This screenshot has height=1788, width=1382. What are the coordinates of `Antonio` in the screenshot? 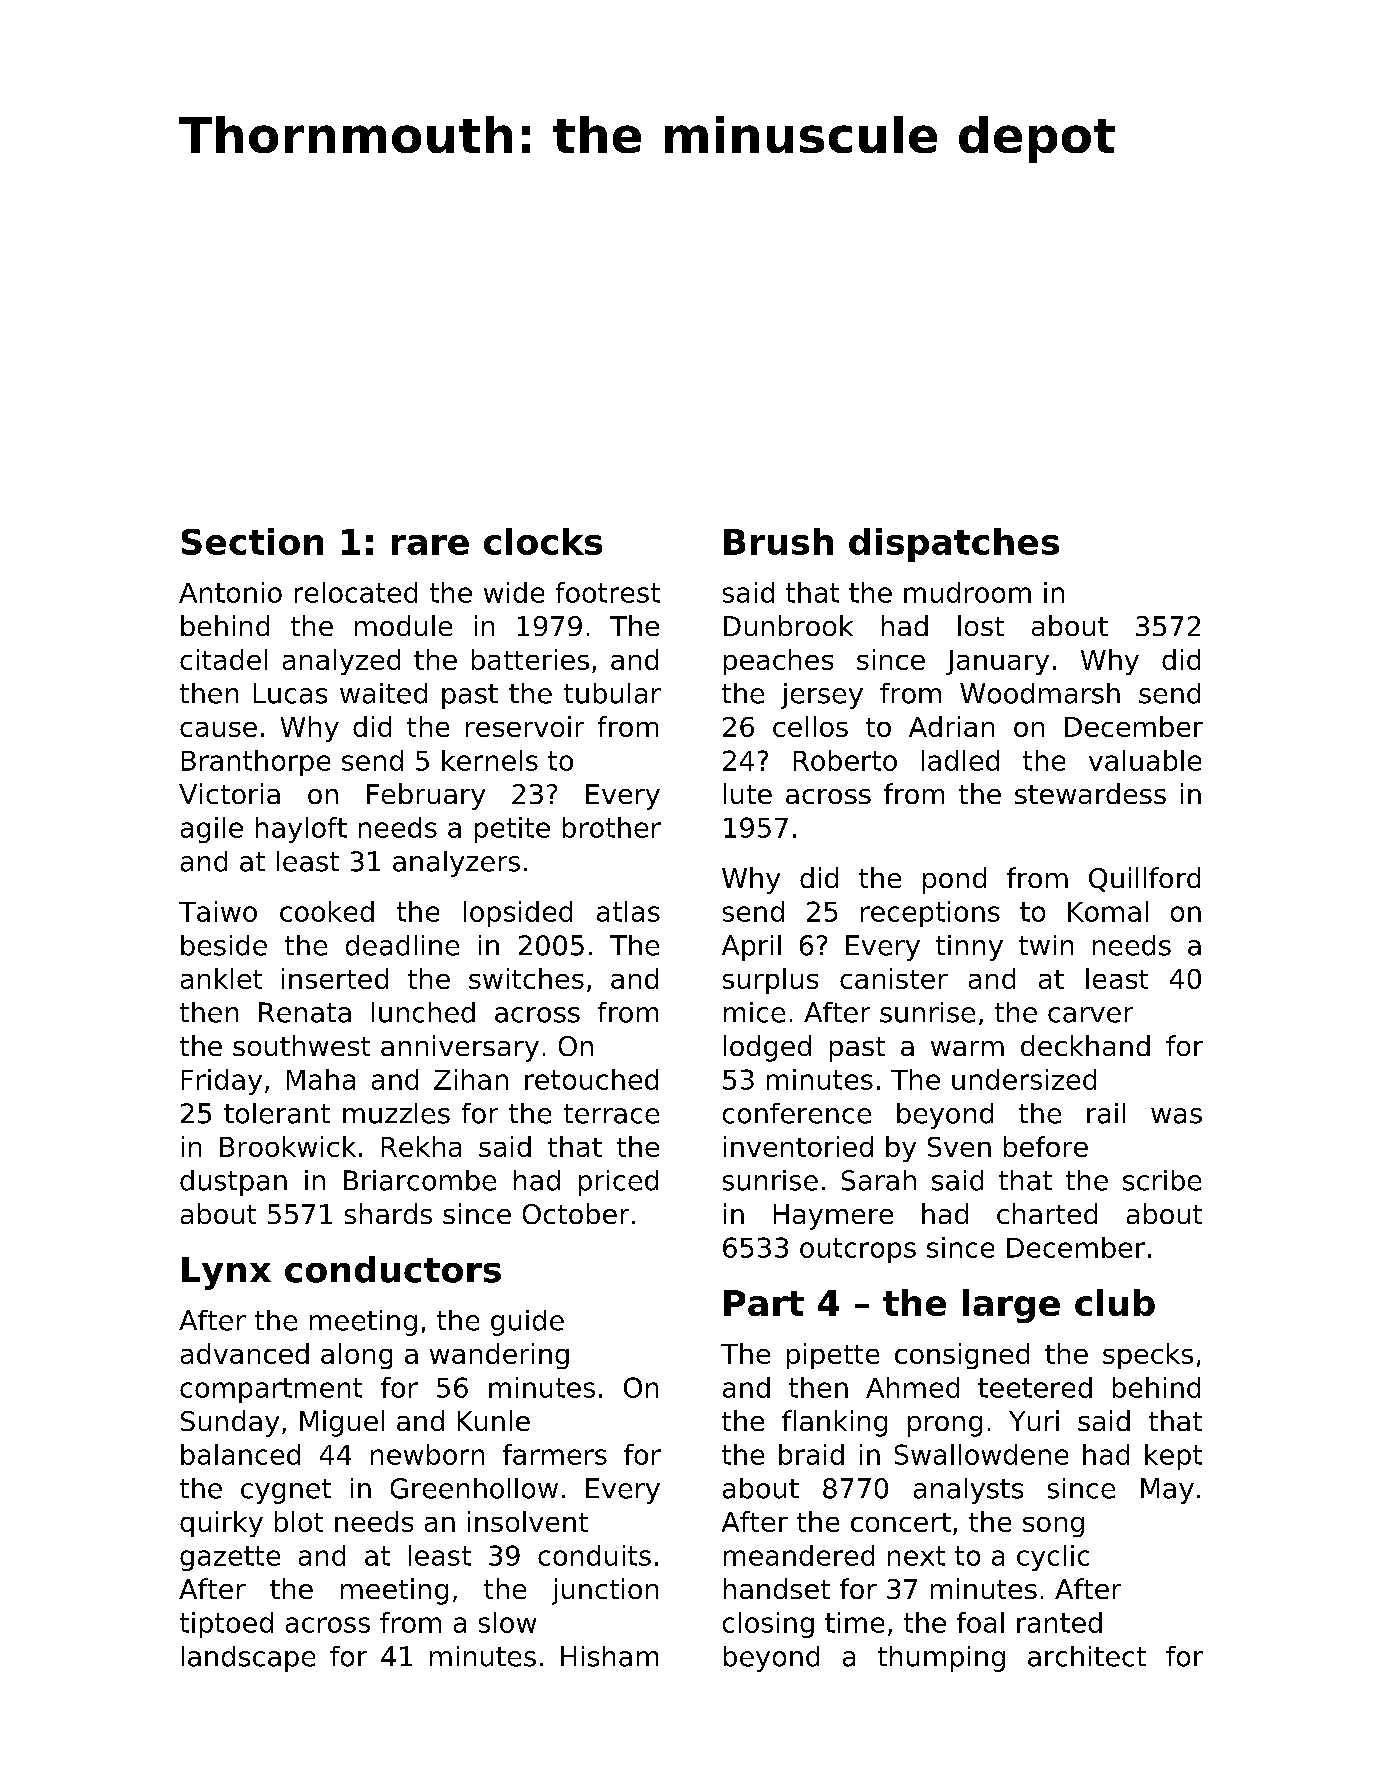 It's located at (230, 592).
